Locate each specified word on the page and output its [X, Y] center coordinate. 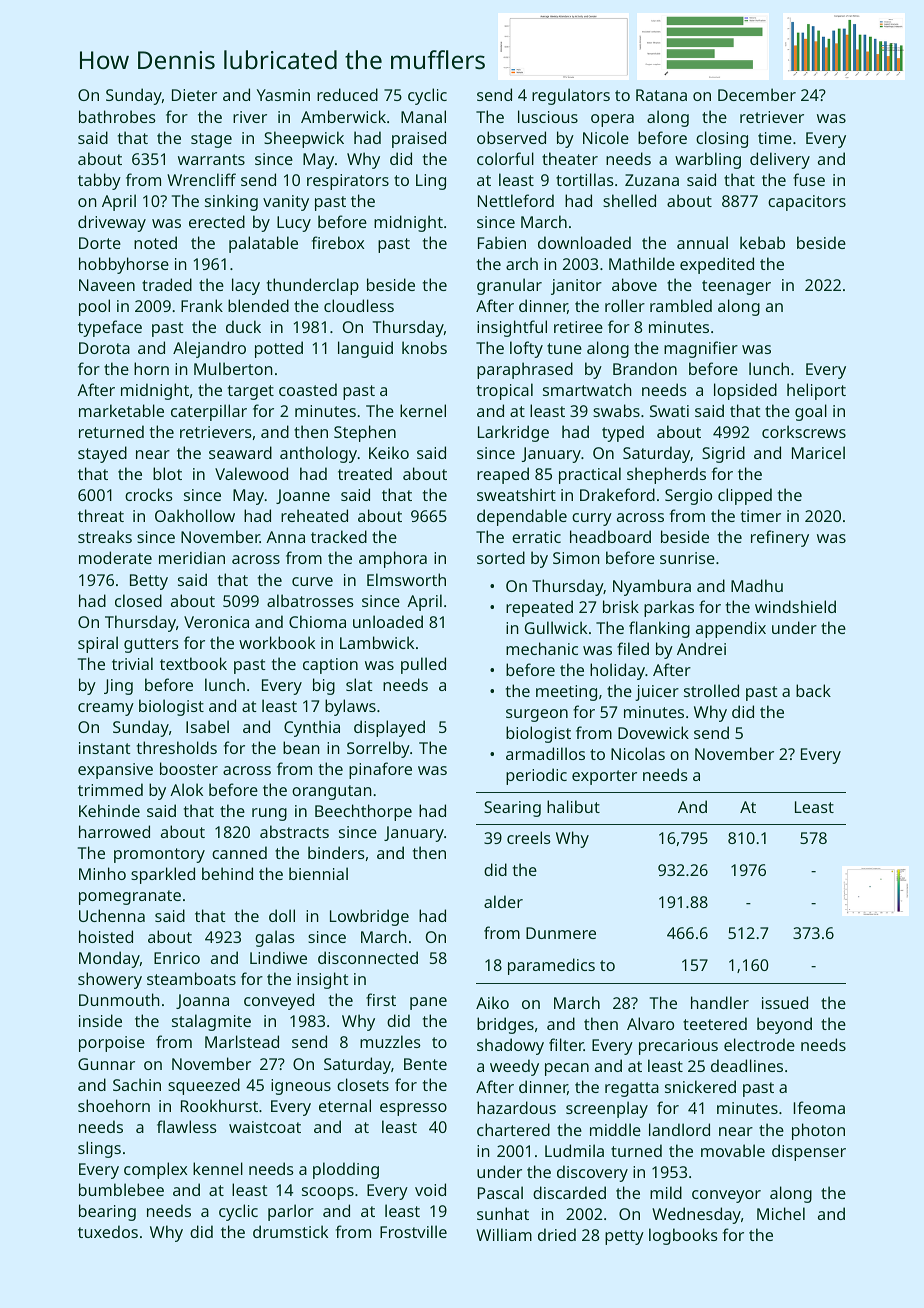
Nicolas [638, 753]
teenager [736, 287]
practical [590, 475]
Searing [512, 809]
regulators [571, 96]
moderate [115, 557]
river [250, 117]
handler [720, 1002]
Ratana [661, 95]
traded [167, 284]
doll [282, 915]
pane [428, 1003]
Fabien [502, 242]
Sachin [137, 1084]
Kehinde [109, 810]
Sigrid [723, 454]
